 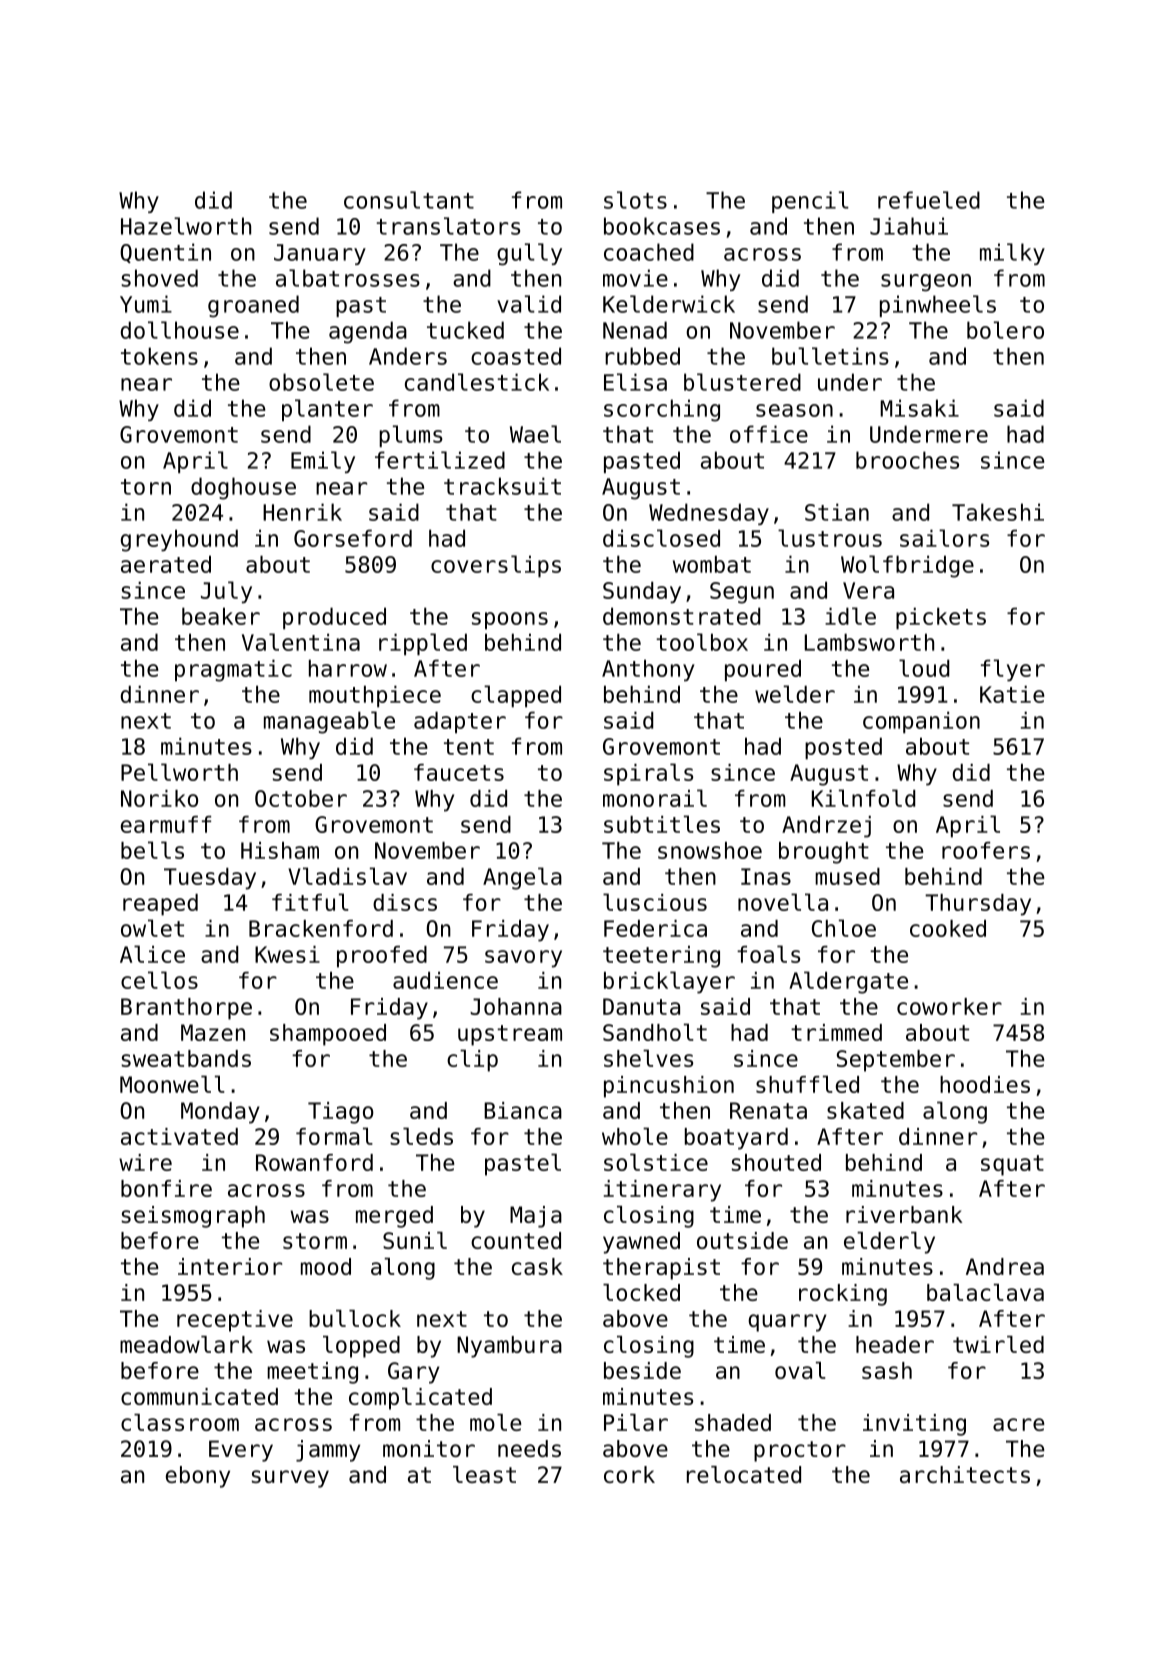 What do you see at coordinates (709, 514) in the image?
I see `Wednesday` at bounding box center [709, 514].
